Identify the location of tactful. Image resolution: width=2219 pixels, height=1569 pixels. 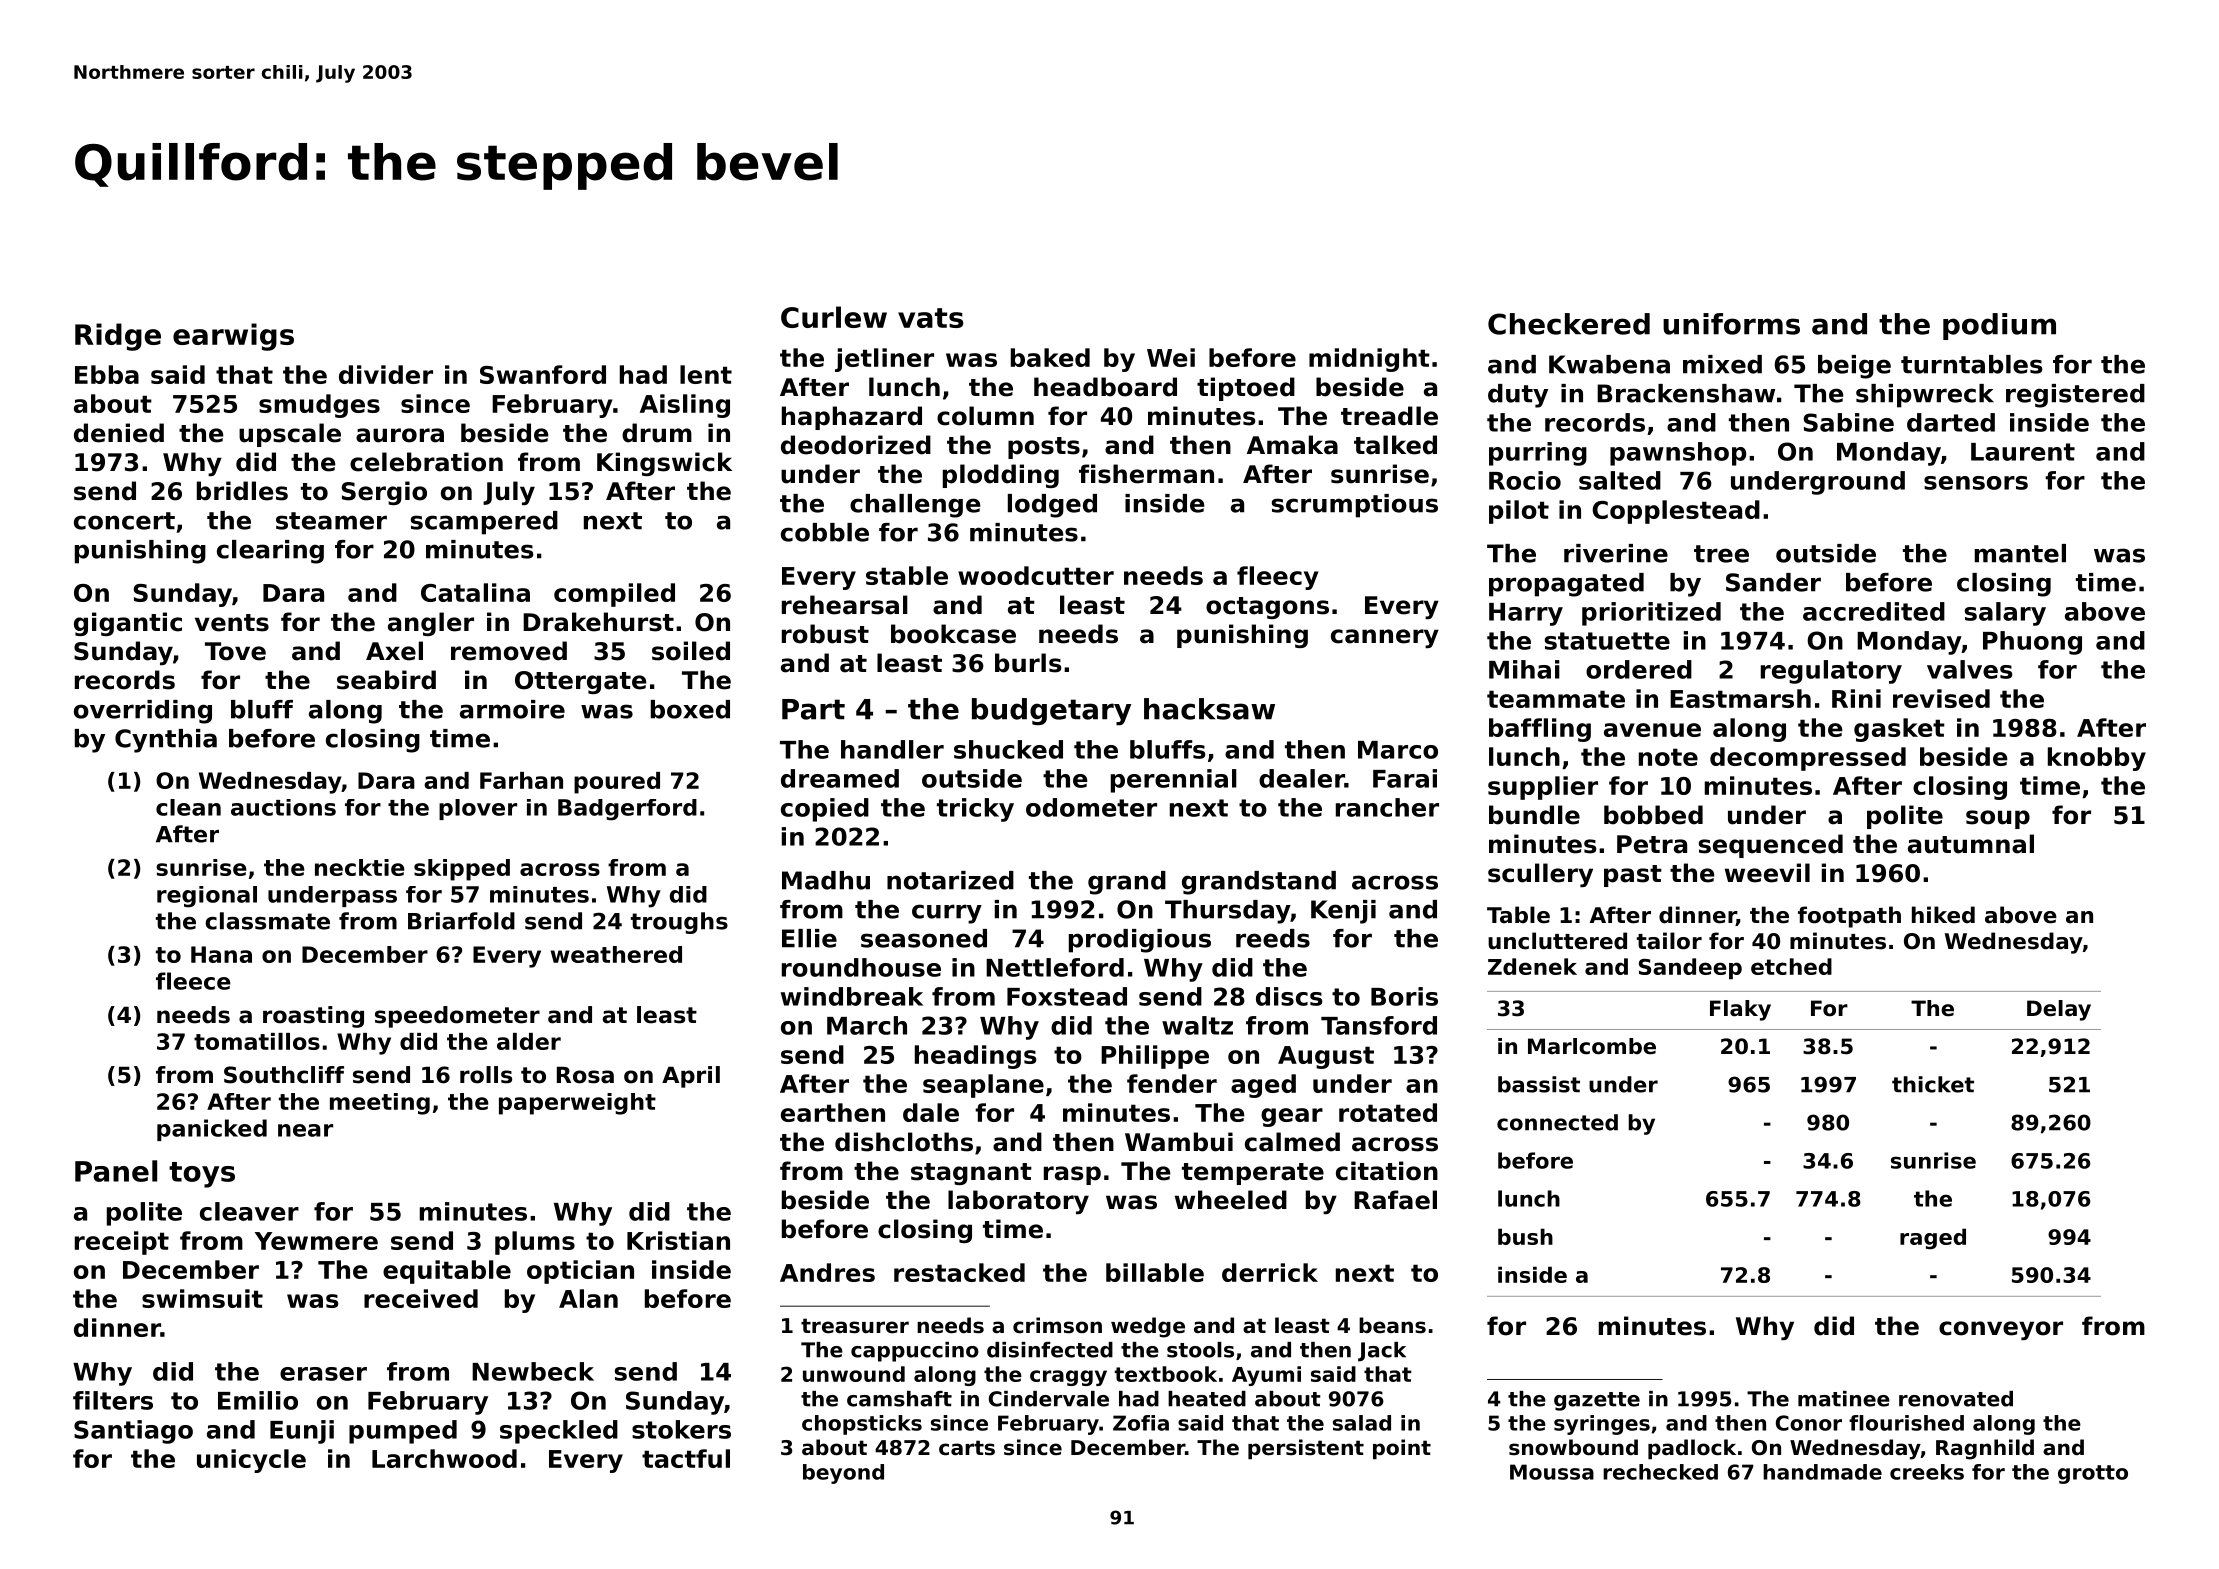
(686, 1458).
